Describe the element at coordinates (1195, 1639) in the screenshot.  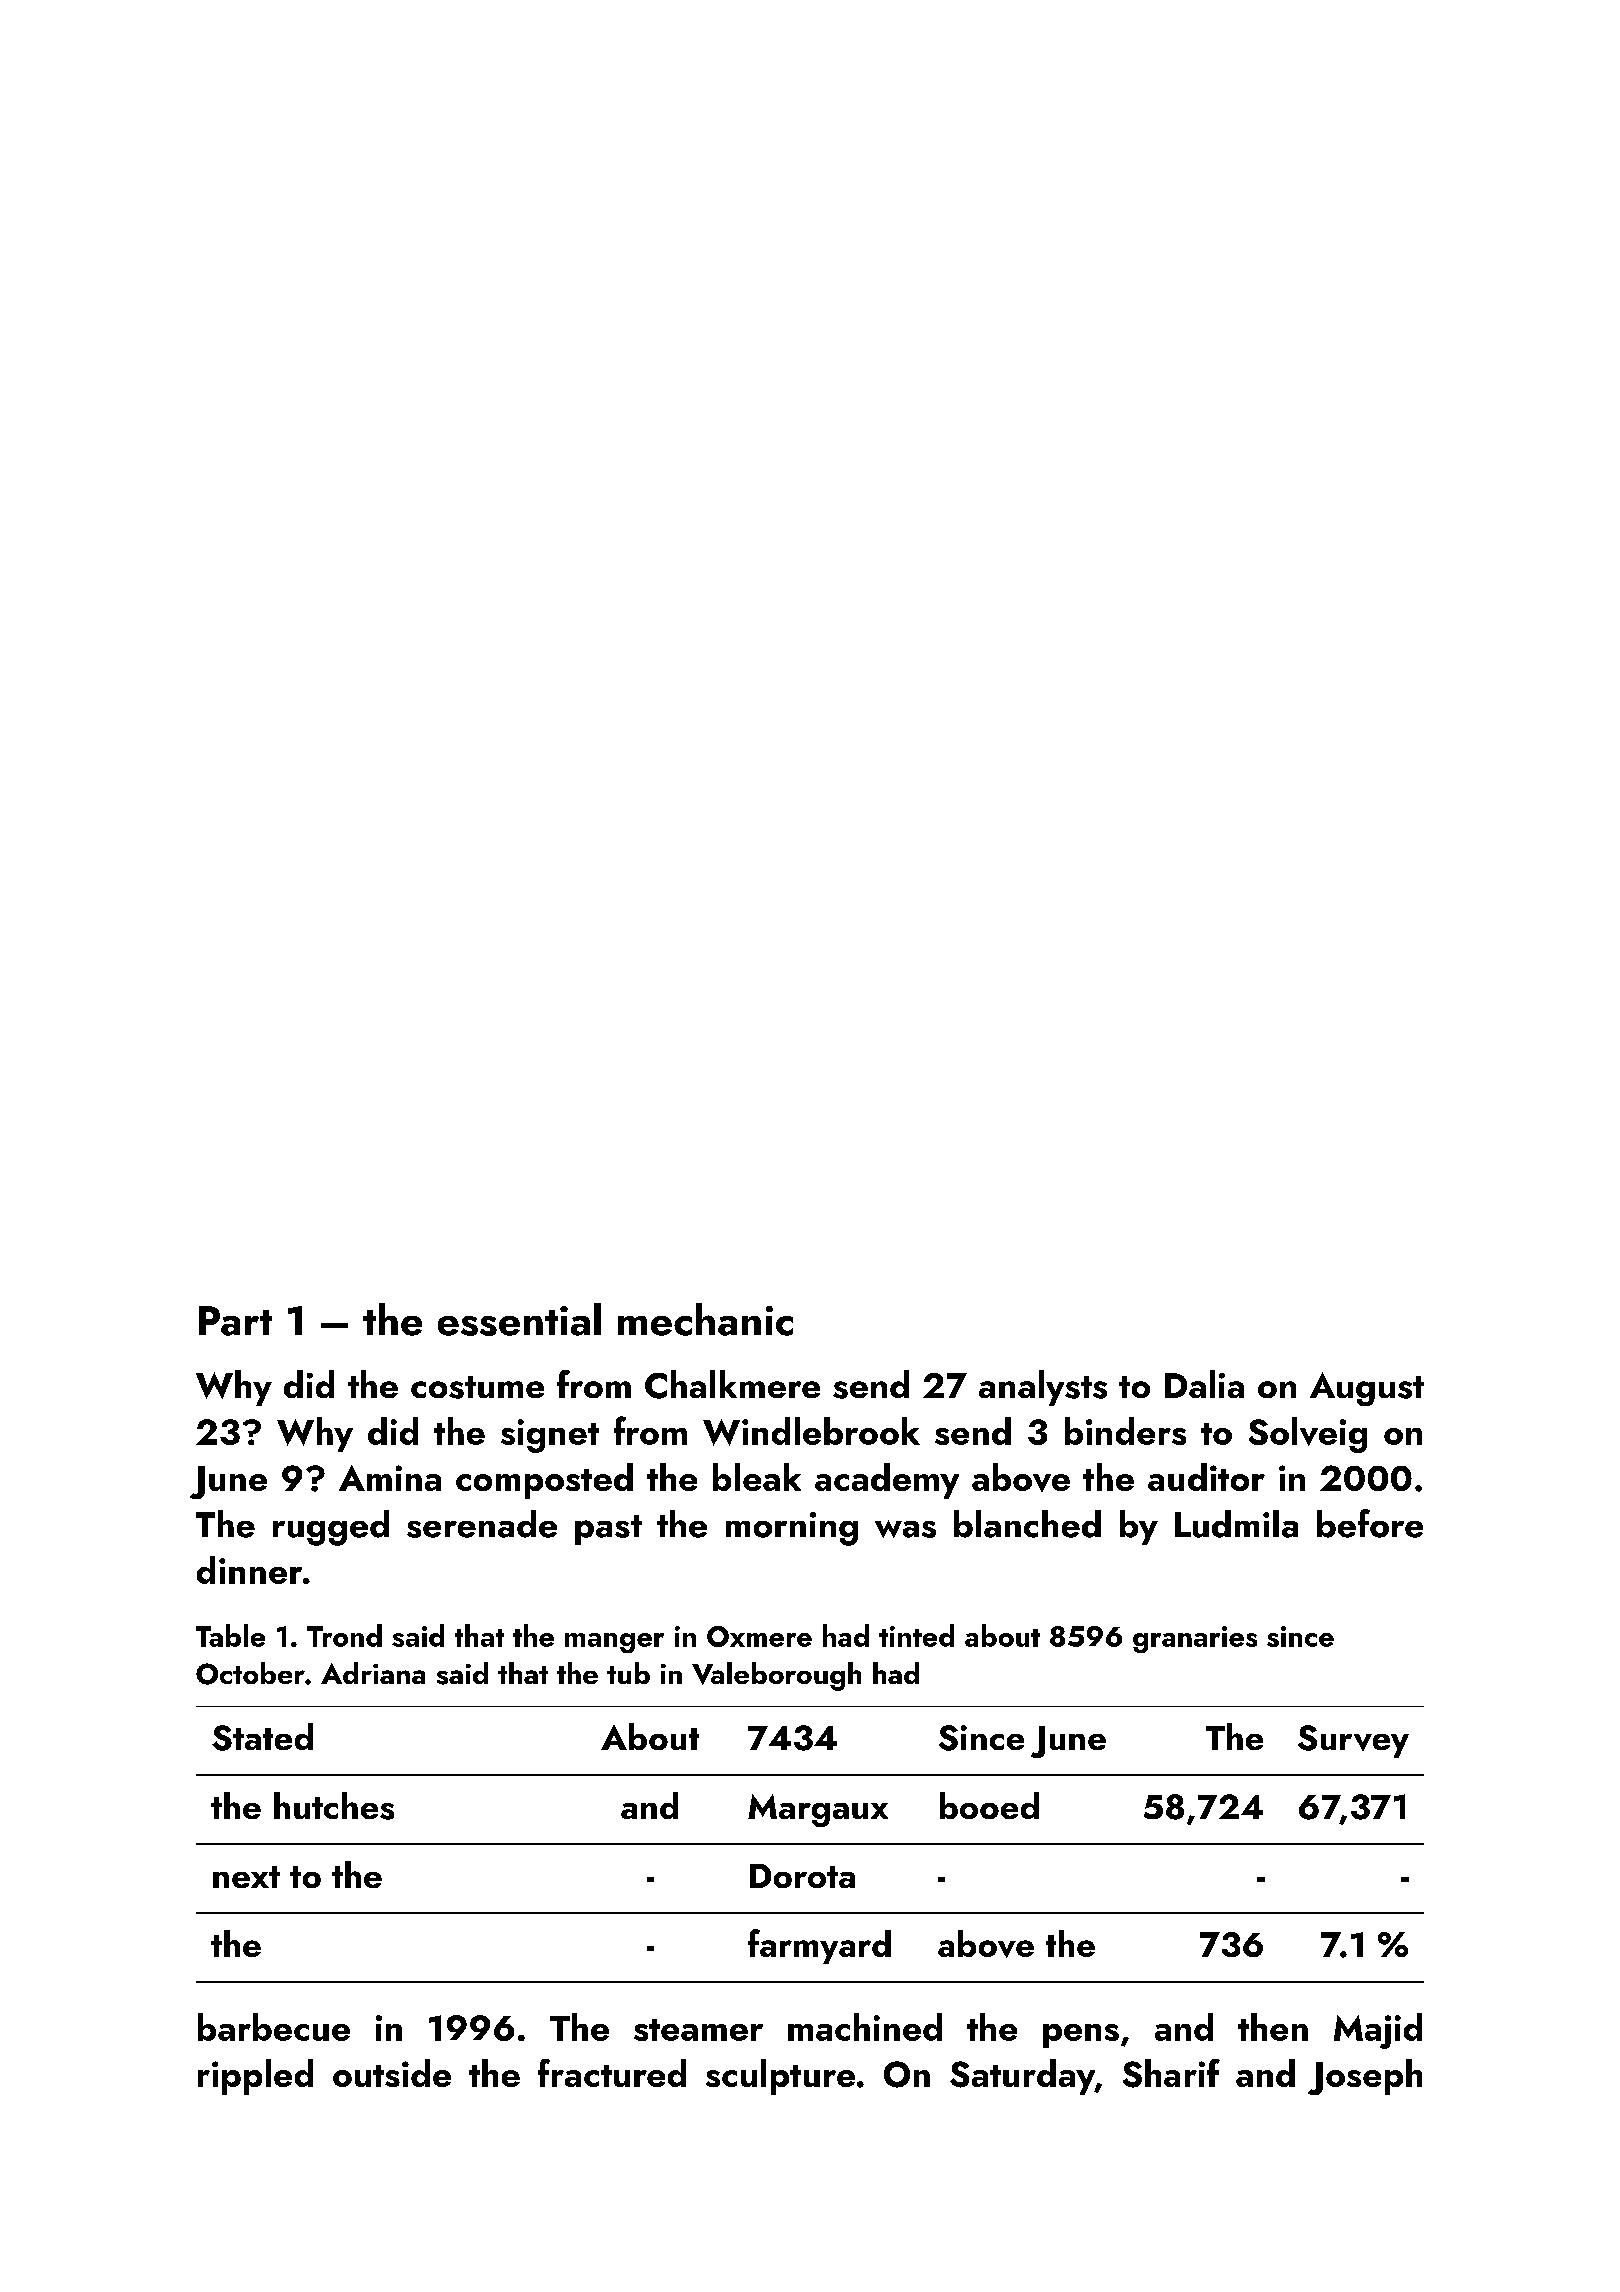
I see `granaries` at that location.
